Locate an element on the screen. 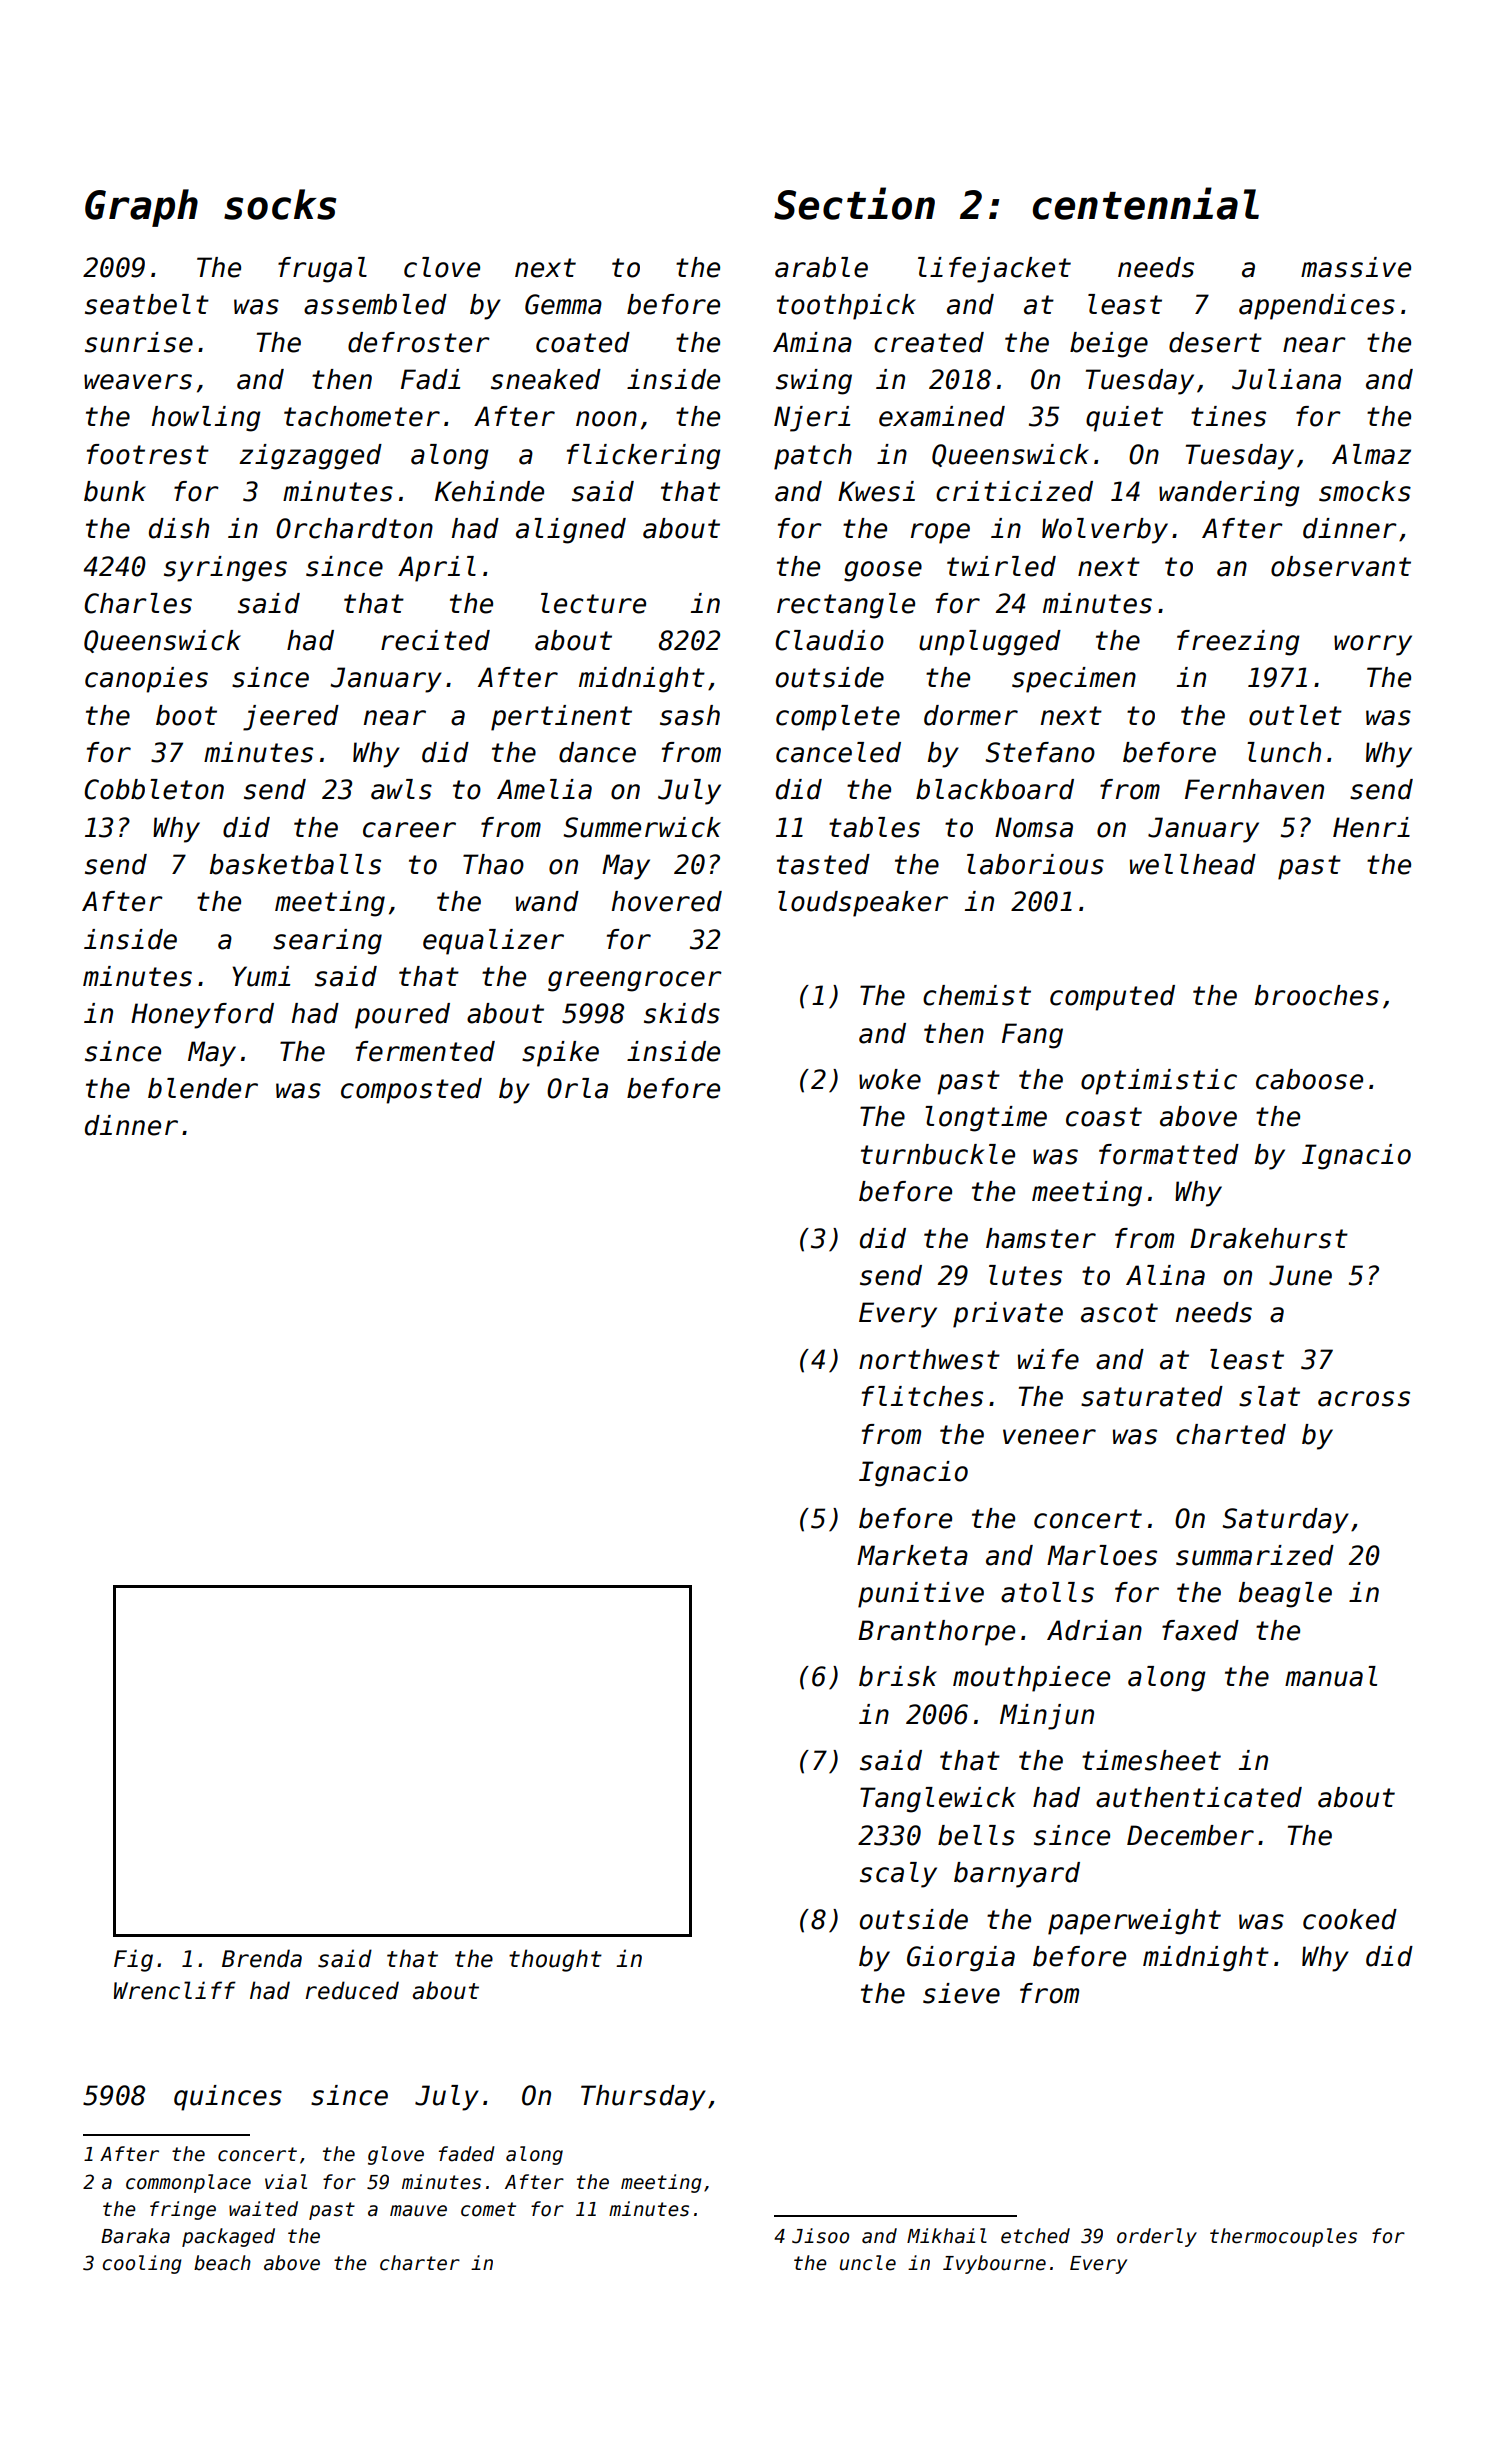  massive is located at coordinates (1356, 267).
